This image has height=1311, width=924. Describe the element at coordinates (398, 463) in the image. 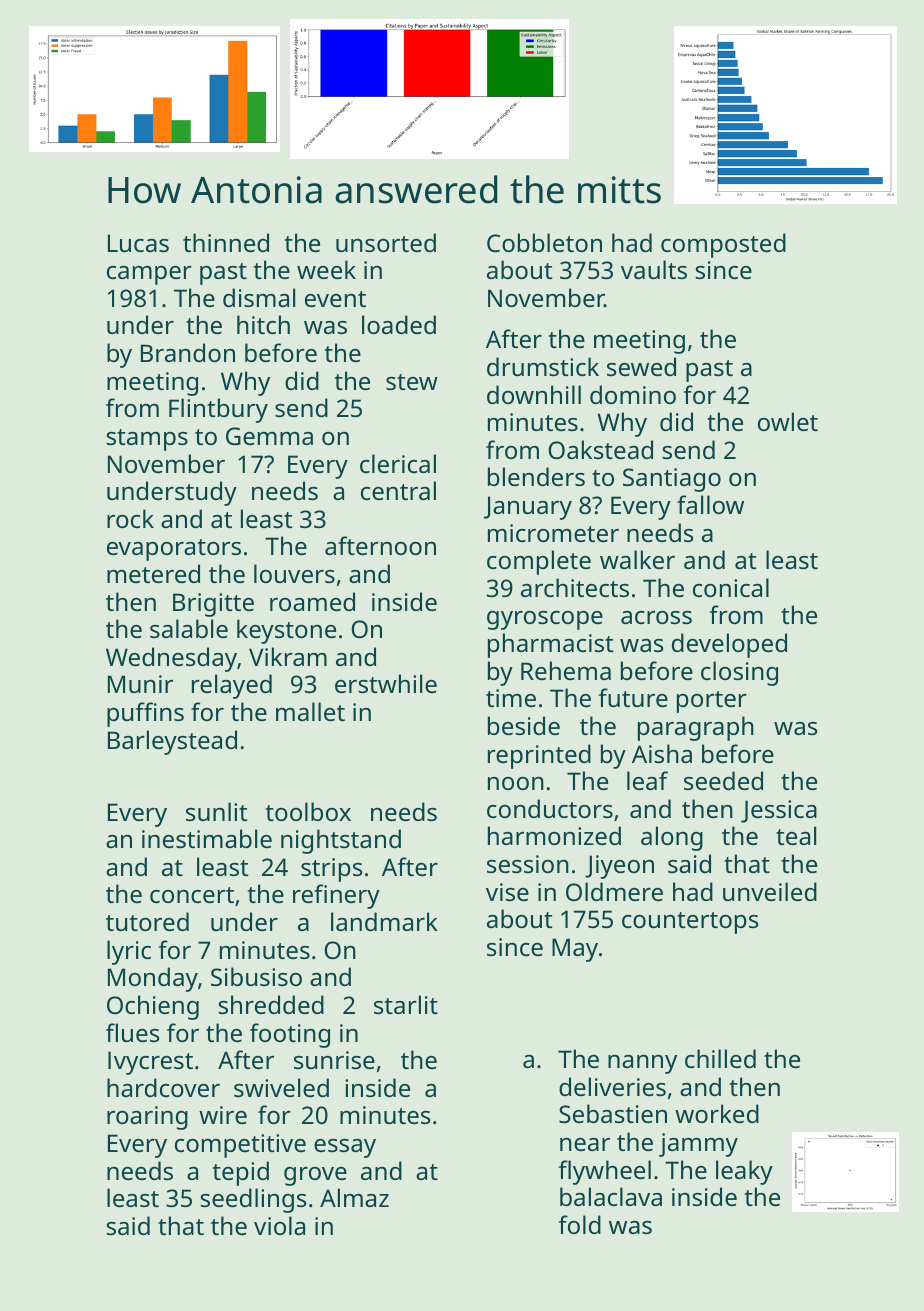

I see `clerical` at that location.
